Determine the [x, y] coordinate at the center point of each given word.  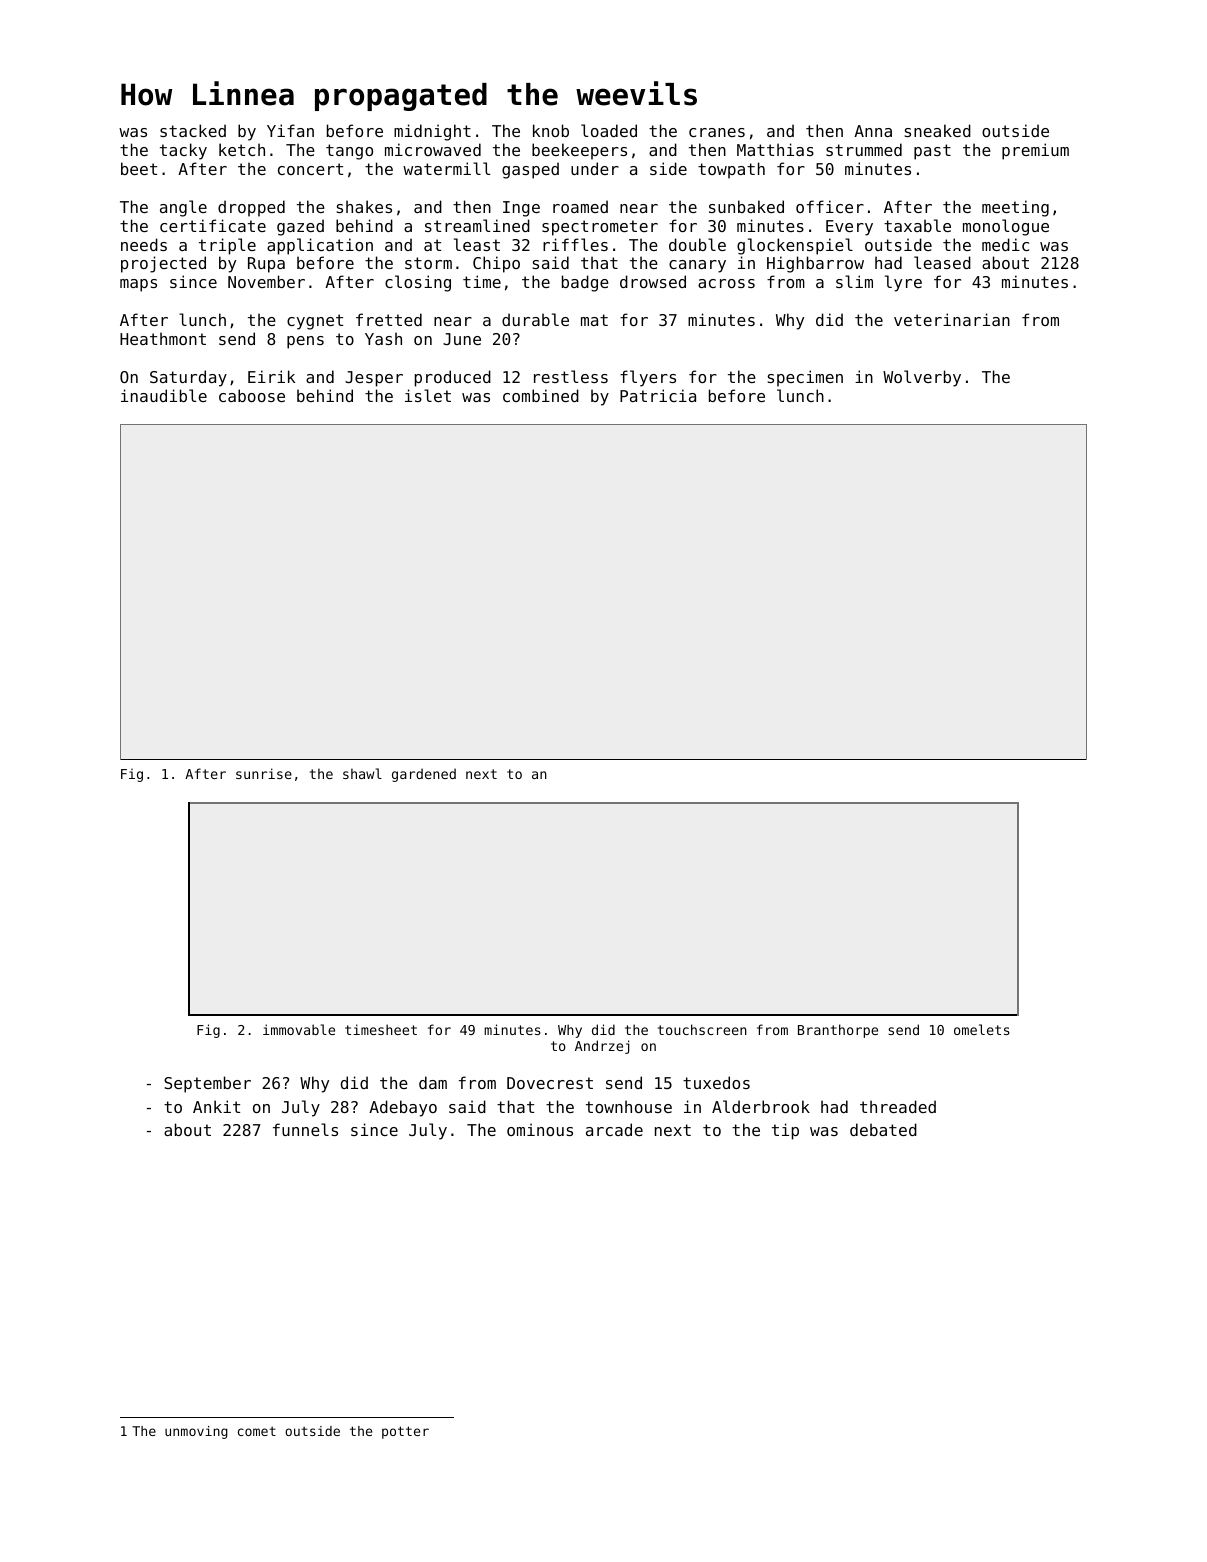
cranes [717, 132]
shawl [362, 773]
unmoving [196, 1432]
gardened [424, 775]
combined [541, 395]
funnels [305, 1129]
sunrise [264, 773]
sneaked [938, 130]
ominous [540, 1129]
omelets [982, 1029]
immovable [299, 1029]
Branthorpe [838, 1031]
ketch [242, 149]
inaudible [164, 395]
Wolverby [922, 378]
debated [883, 1129]
